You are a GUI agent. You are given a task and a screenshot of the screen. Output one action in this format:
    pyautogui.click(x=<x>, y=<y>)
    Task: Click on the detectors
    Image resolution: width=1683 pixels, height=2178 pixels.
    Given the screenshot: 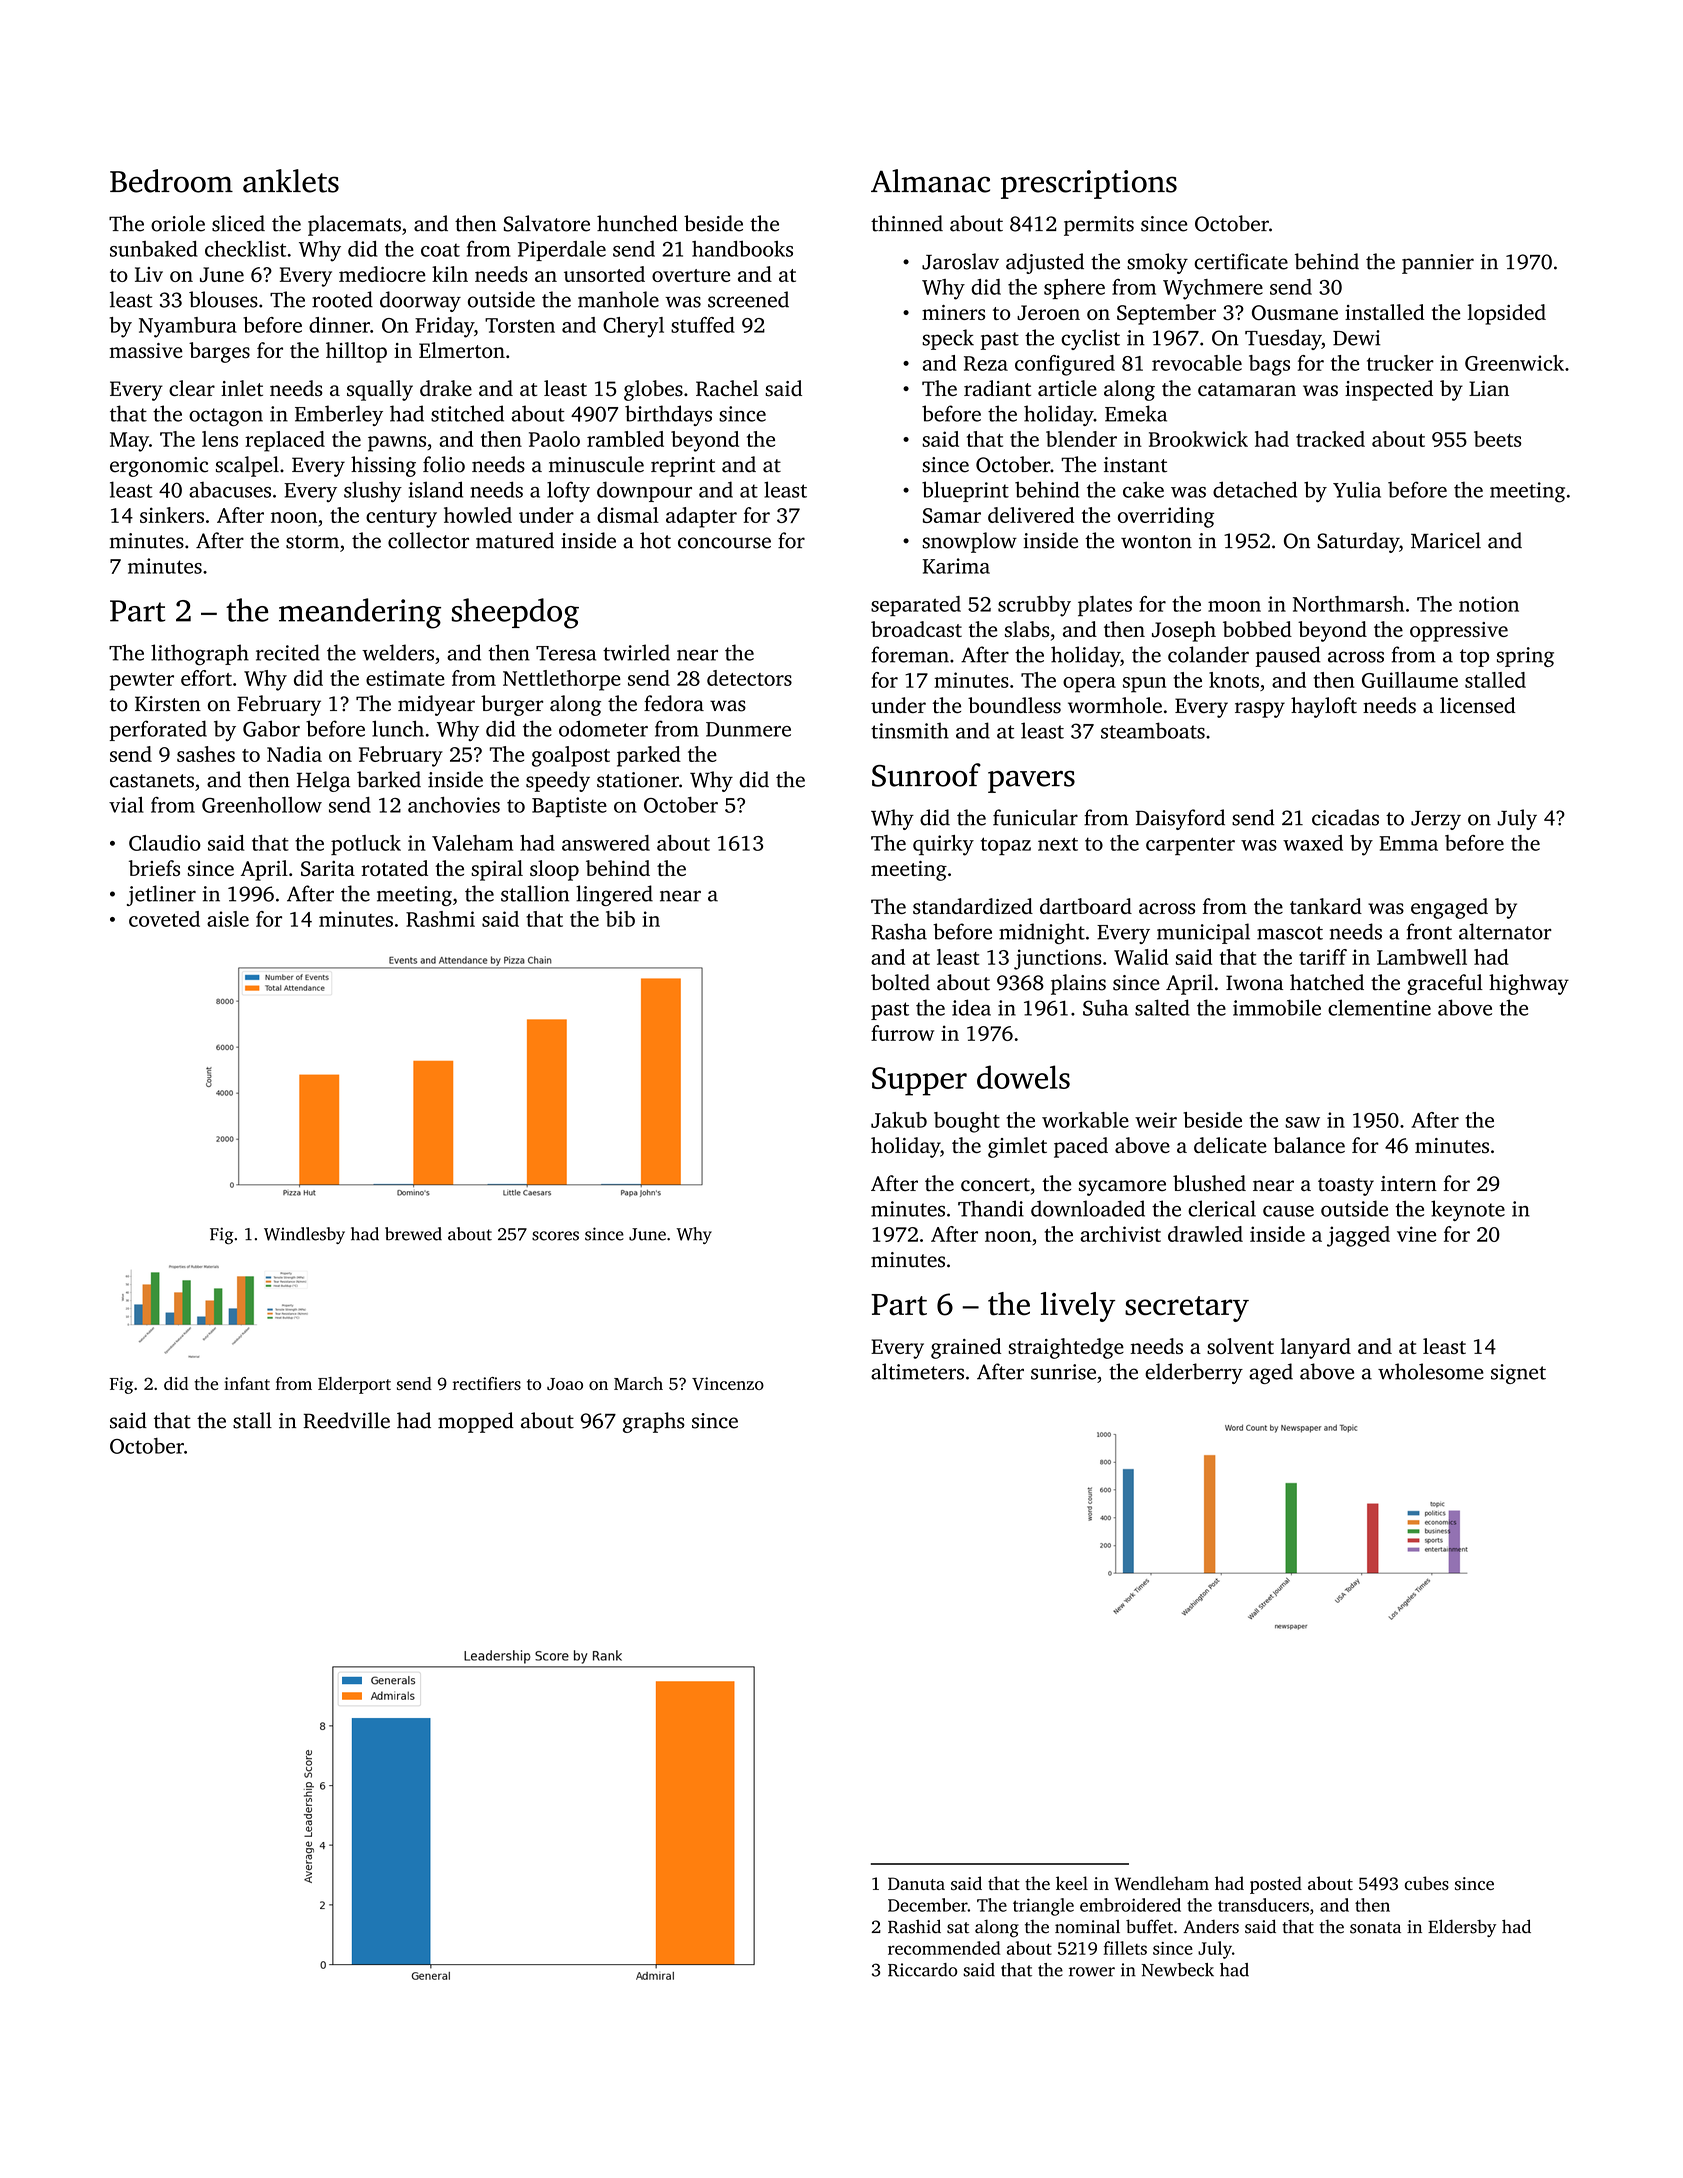 What is the action you would take?
    pyautogui.click(x=749, y=678)
